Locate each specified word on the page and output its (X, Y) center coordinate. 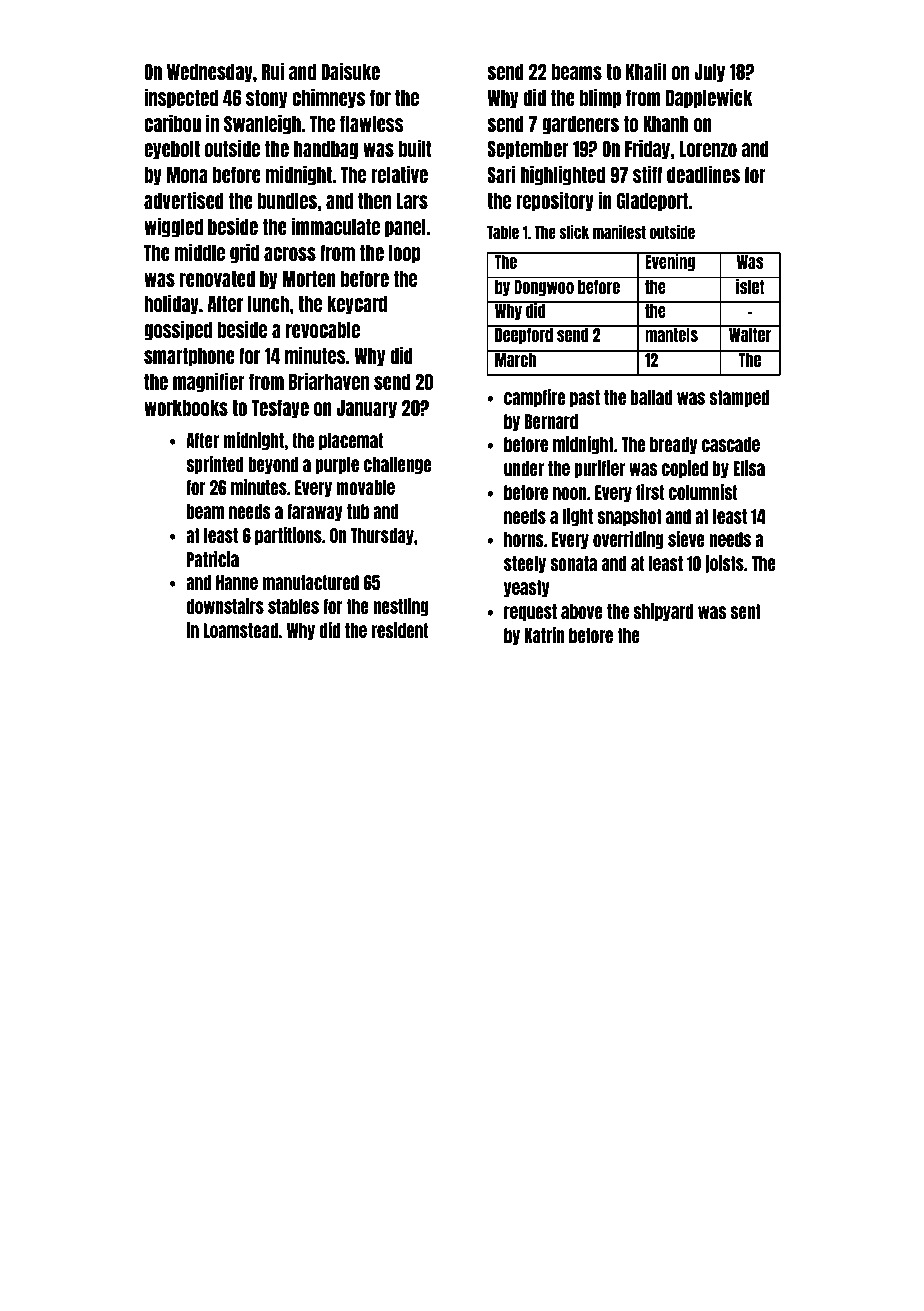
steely (525, 564)
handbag (326, 150)
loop (405, 254)
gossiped (178, 330)
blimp (600, 98)
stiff (647, 174)
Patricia (213, 559)
